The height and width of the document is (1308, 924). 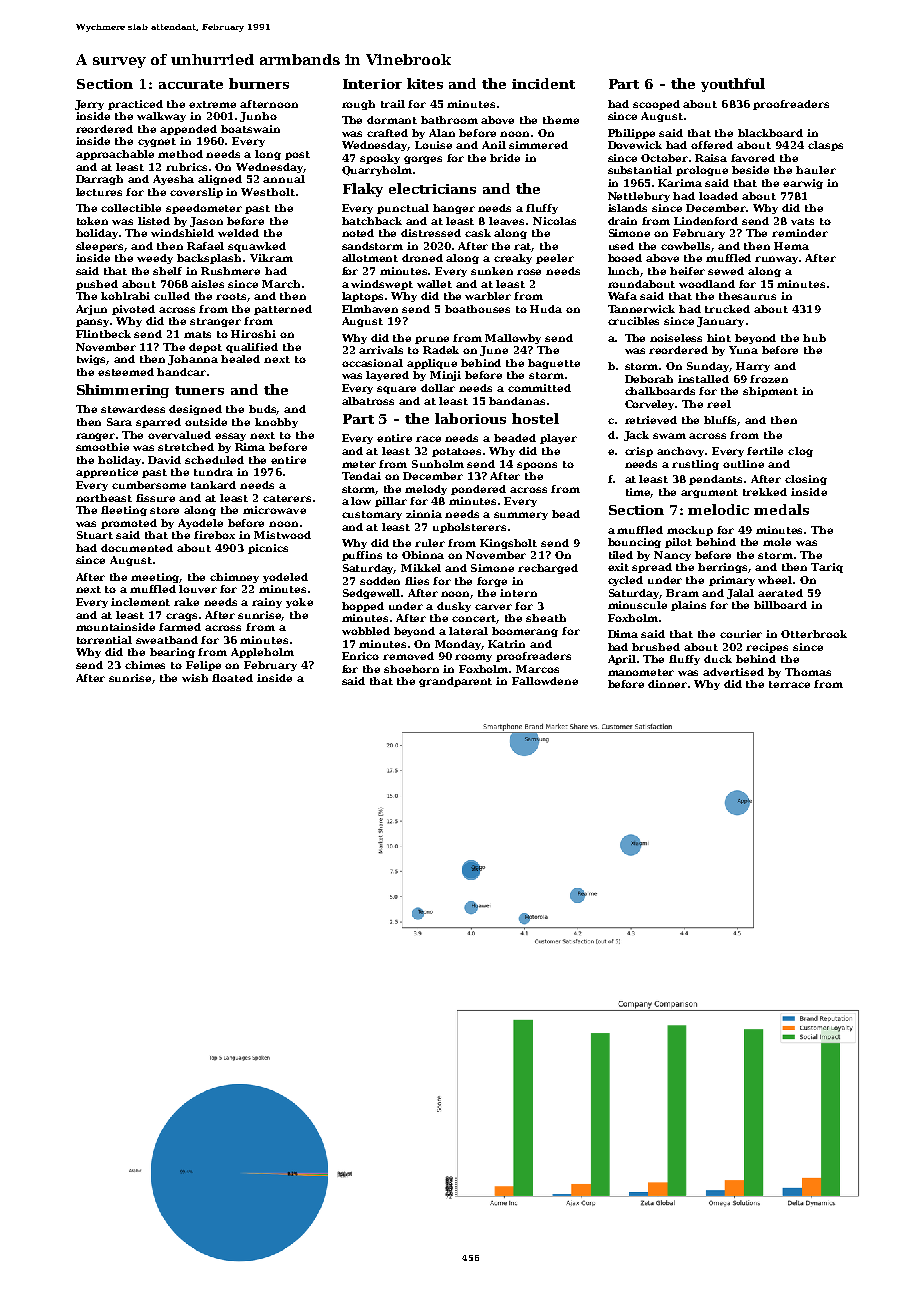 I want to click on Jack, so click(x=636, y=436).
